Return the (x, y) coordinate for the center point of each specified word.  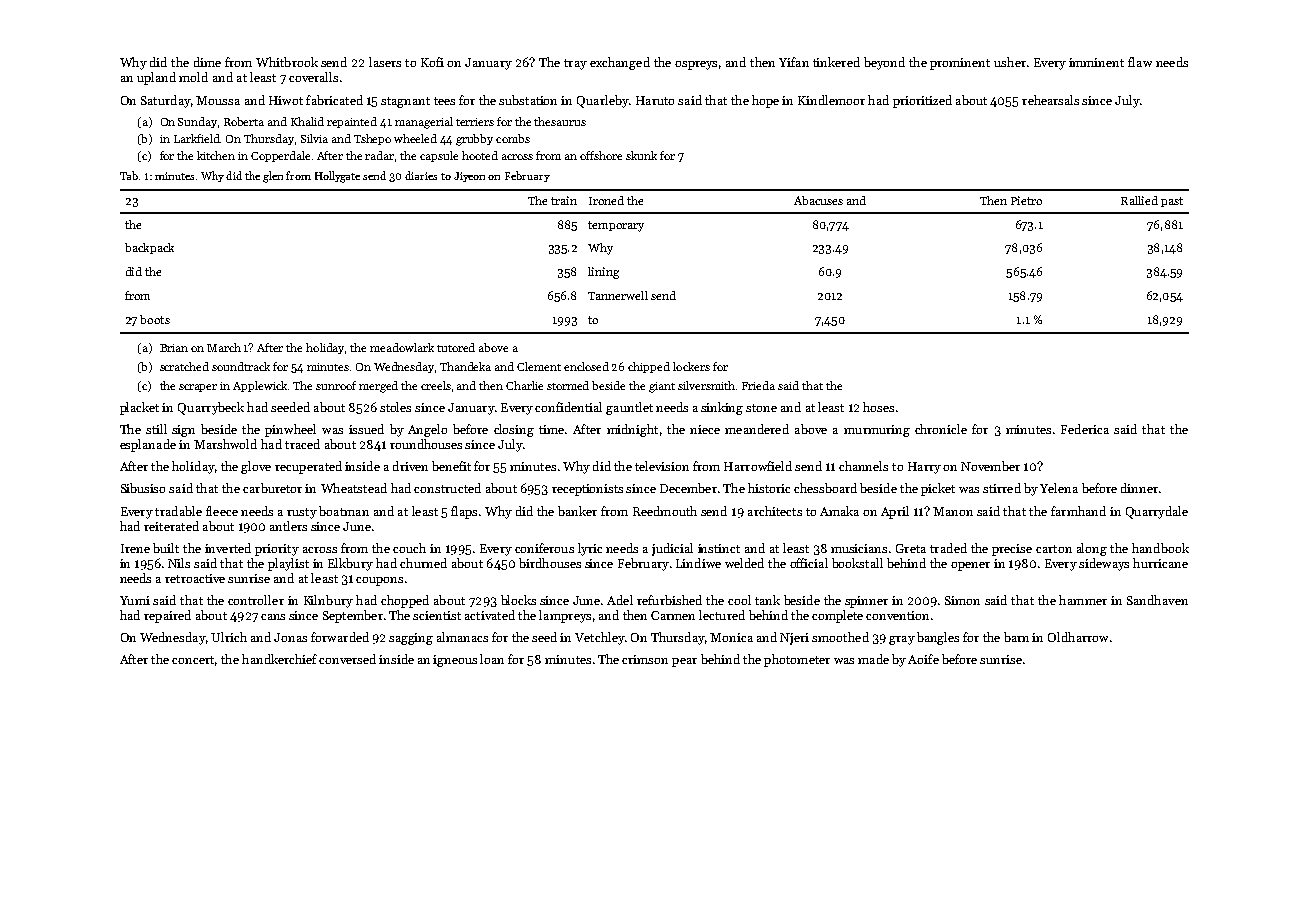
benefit (451, 466)
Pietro (1026, 200)
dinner (1139, 488)
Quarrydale (1157, 512)
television (662, 466)
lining (603, 273)
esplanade (148, 445)
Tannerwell (618, 295)
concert (193, 660)
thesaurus (560, 121)
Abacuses (818, 200)
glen (273, 177)
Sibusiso (143, 488)
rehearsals (1050, 100)
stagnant (405, 102)
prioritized (922, 101)
